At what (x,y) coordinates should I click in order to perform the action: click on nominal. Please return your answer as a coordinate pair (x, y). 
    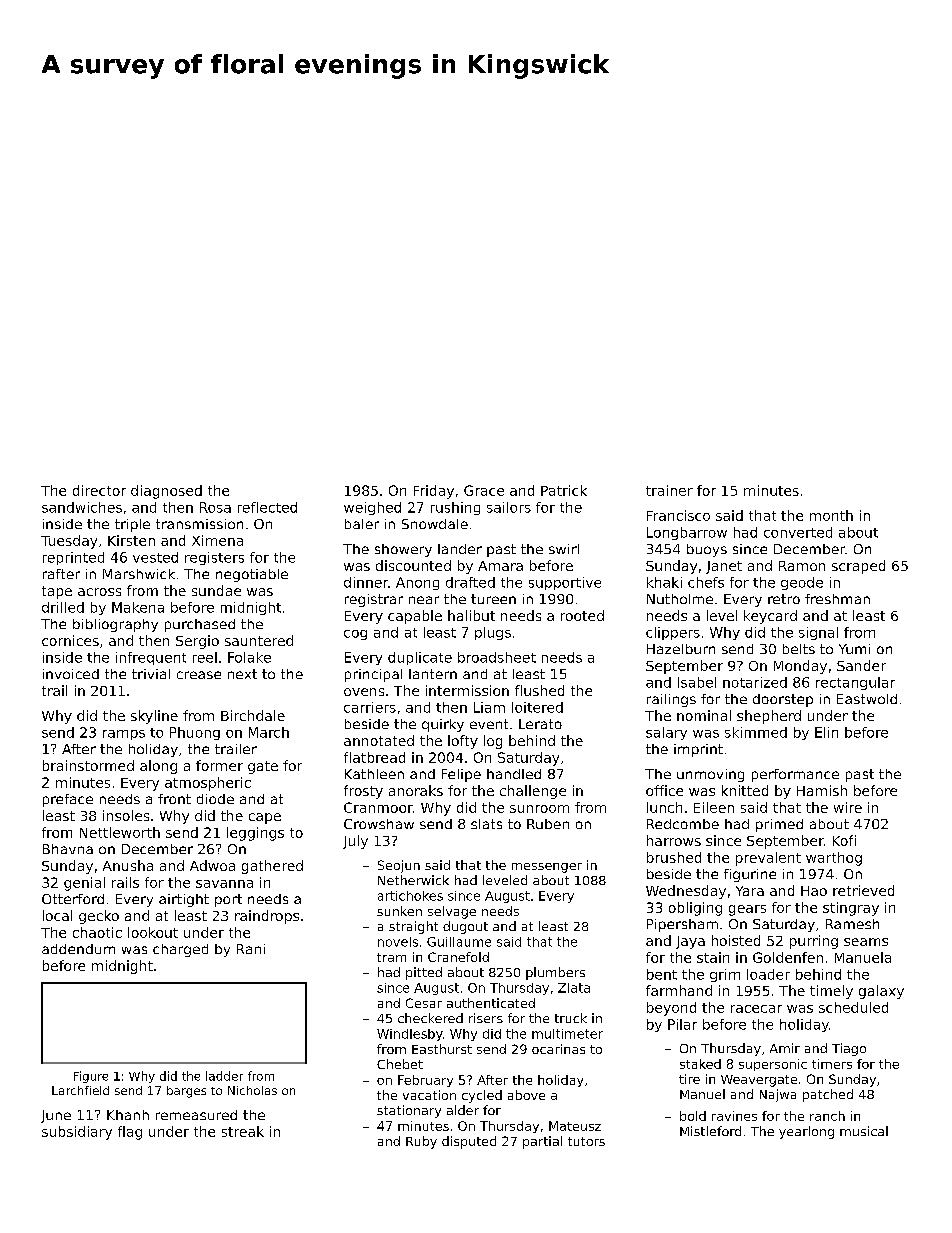
    Looking at the image, I should click on (704, 715).
